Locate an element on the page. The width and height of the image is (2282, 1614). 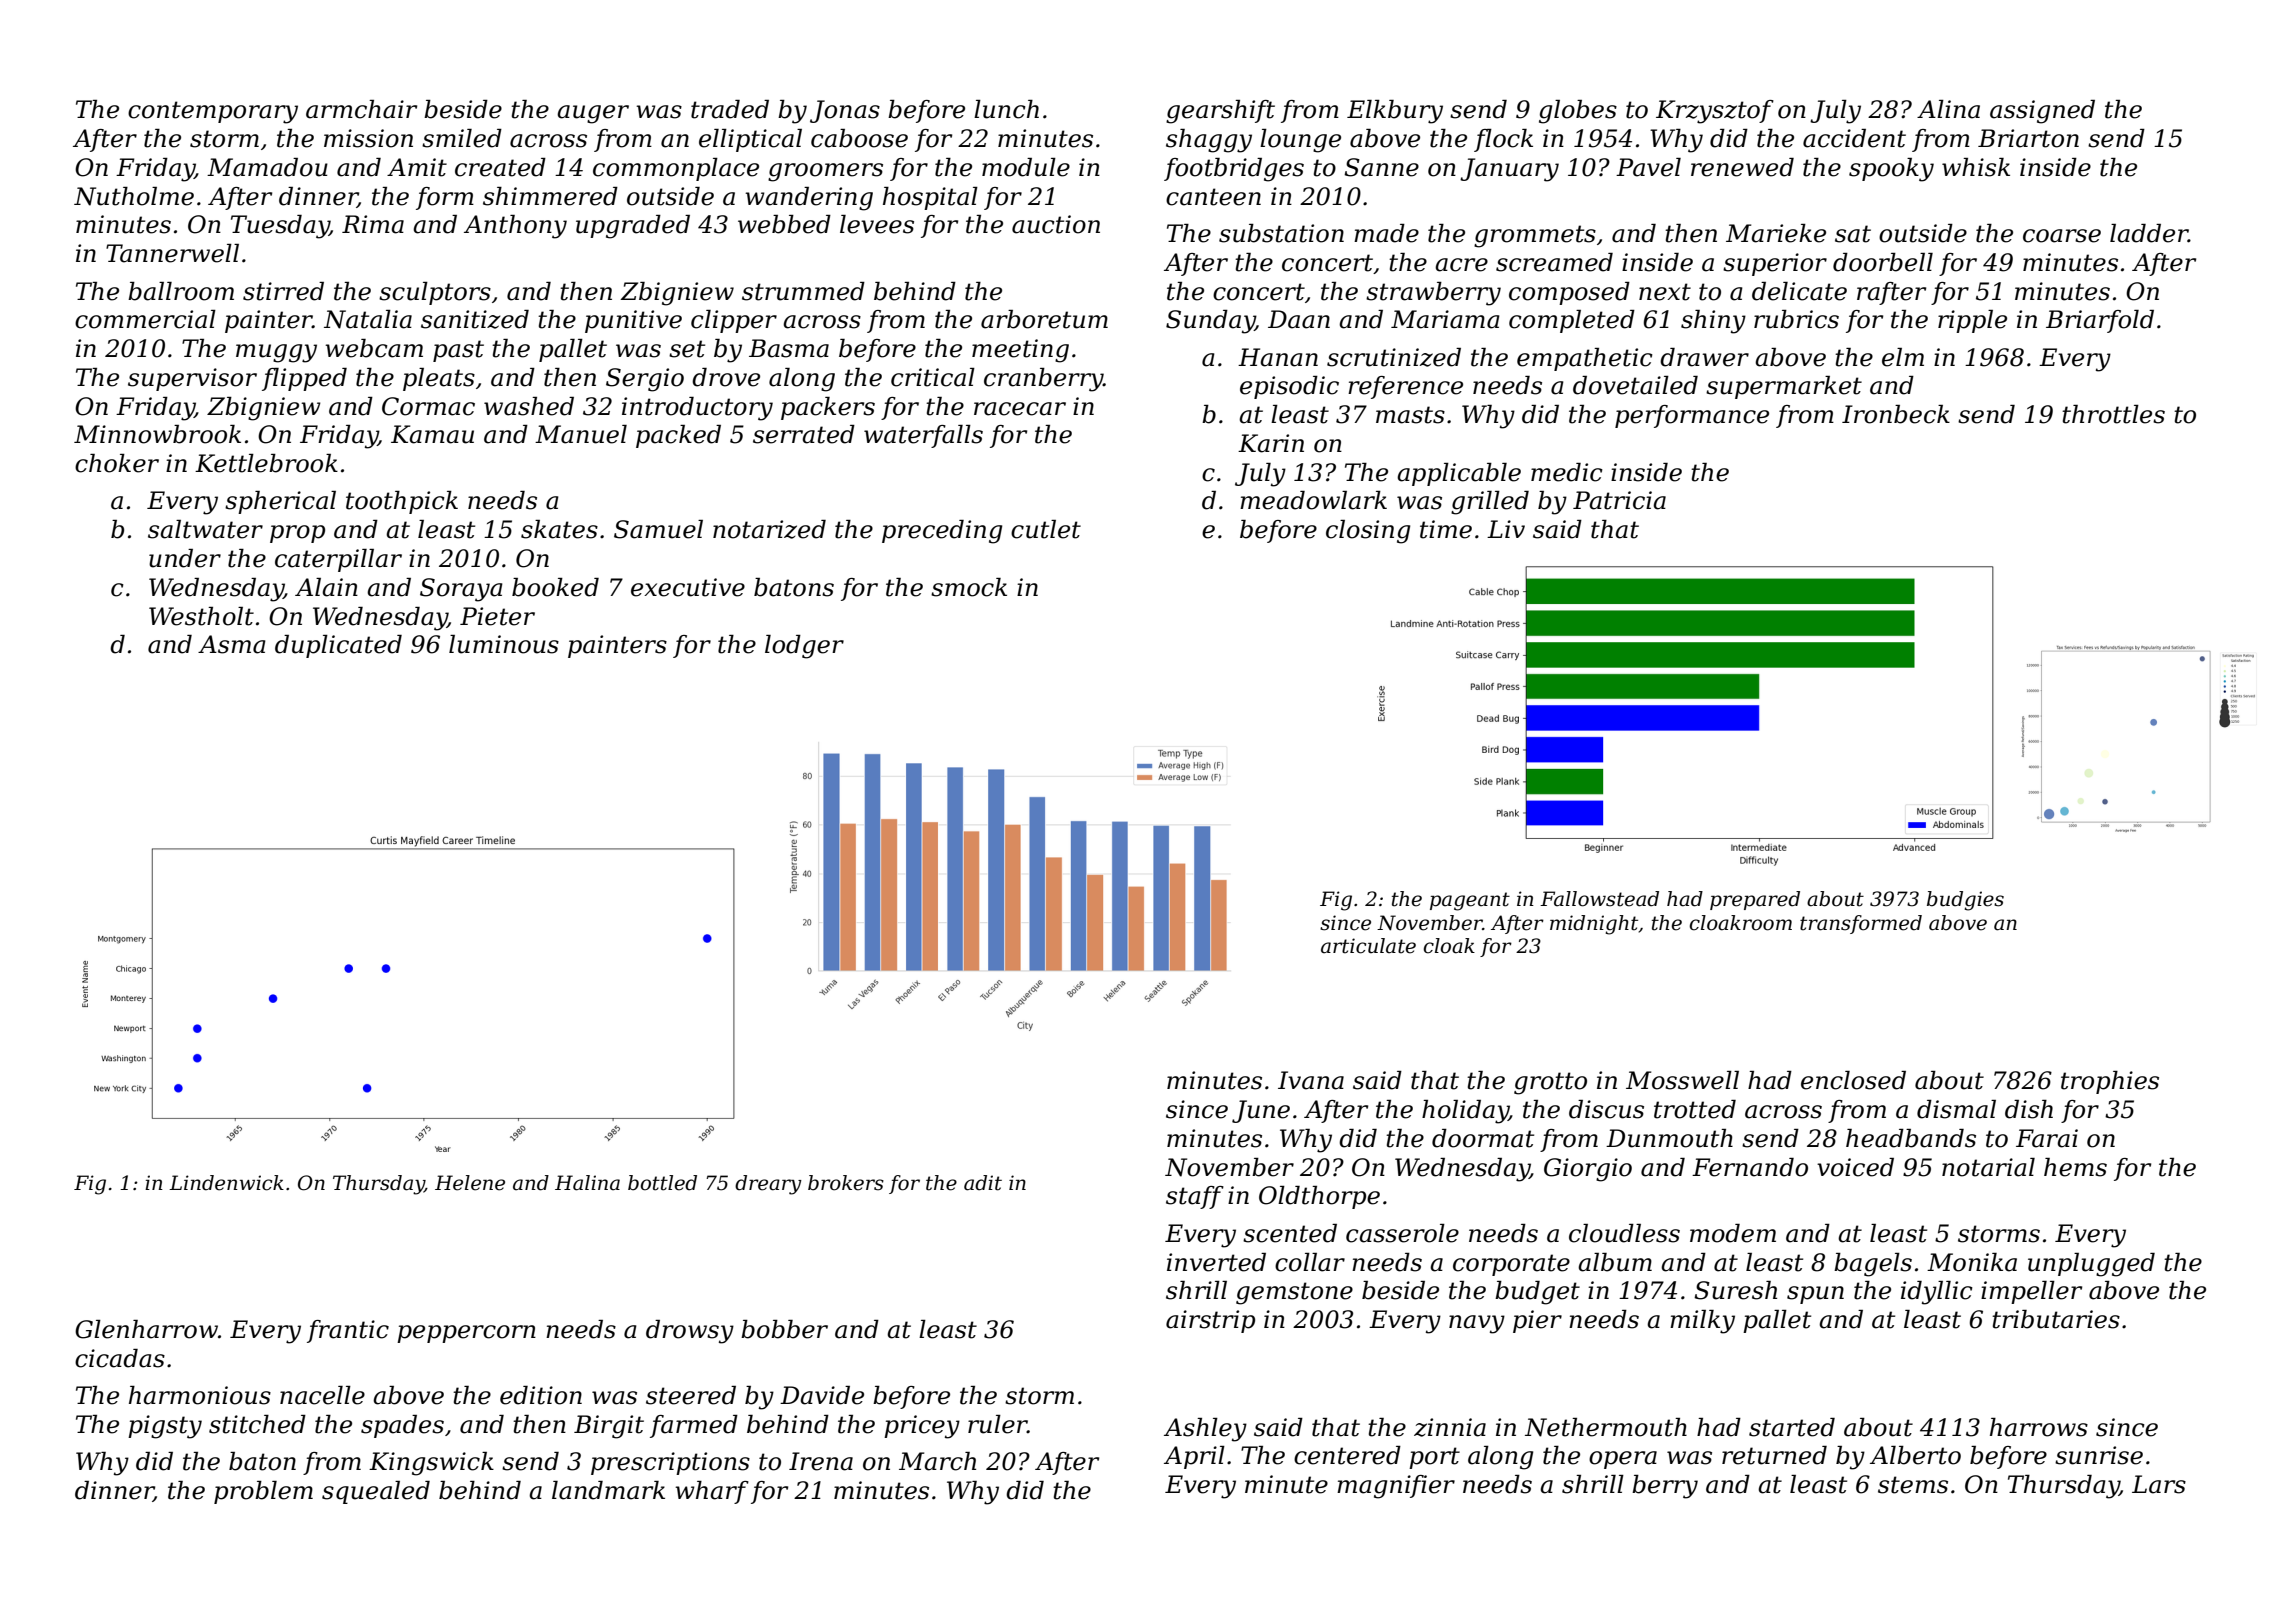
upgraded is located at coordinates (633, 227).
